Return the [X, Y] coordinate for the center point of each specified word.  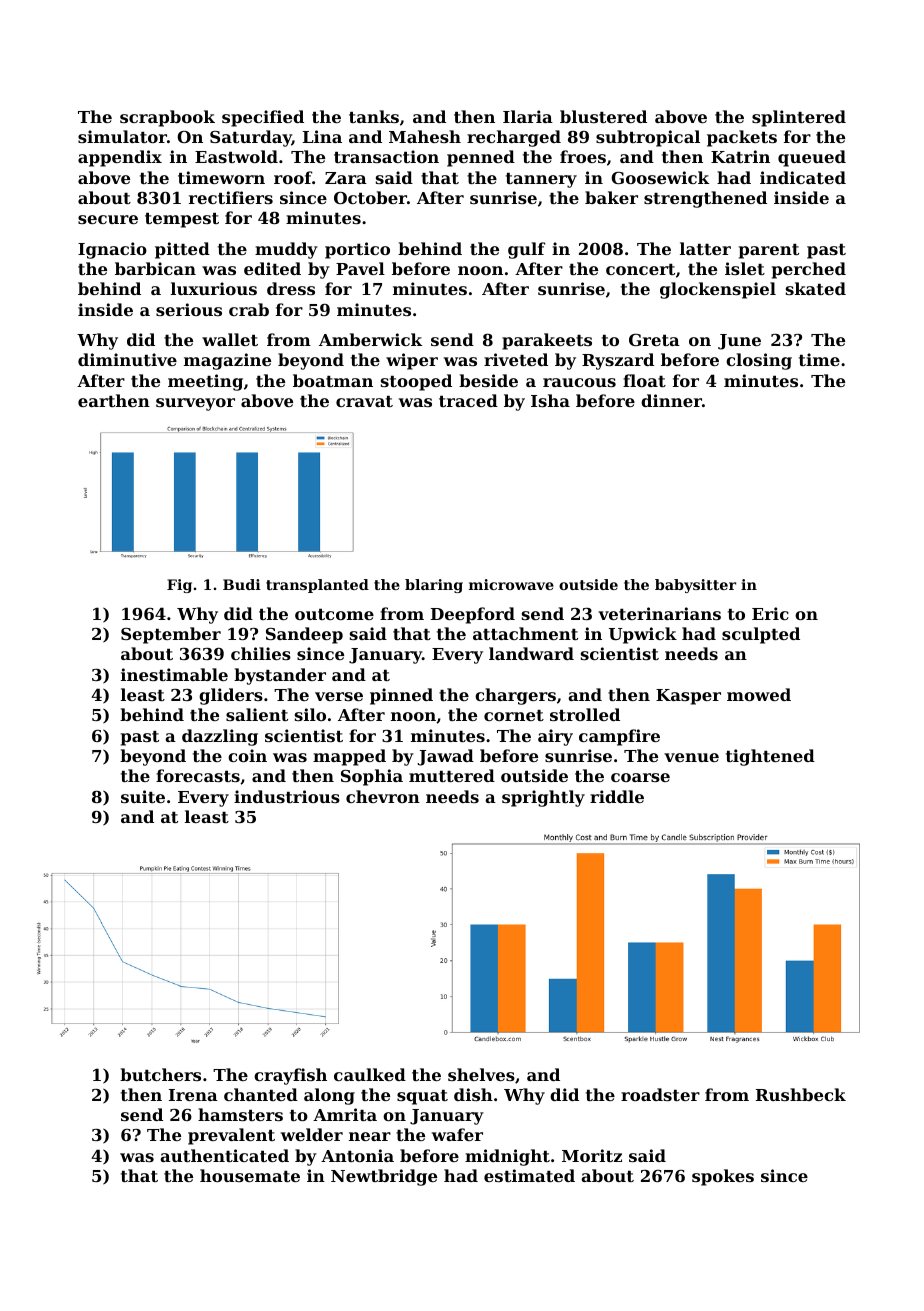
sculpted [761, 635]
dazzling [220, 737]
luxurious [214, 288]
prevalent [231, 1136]
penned [481, 158]
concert [640, 269]
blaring [434, 586]
